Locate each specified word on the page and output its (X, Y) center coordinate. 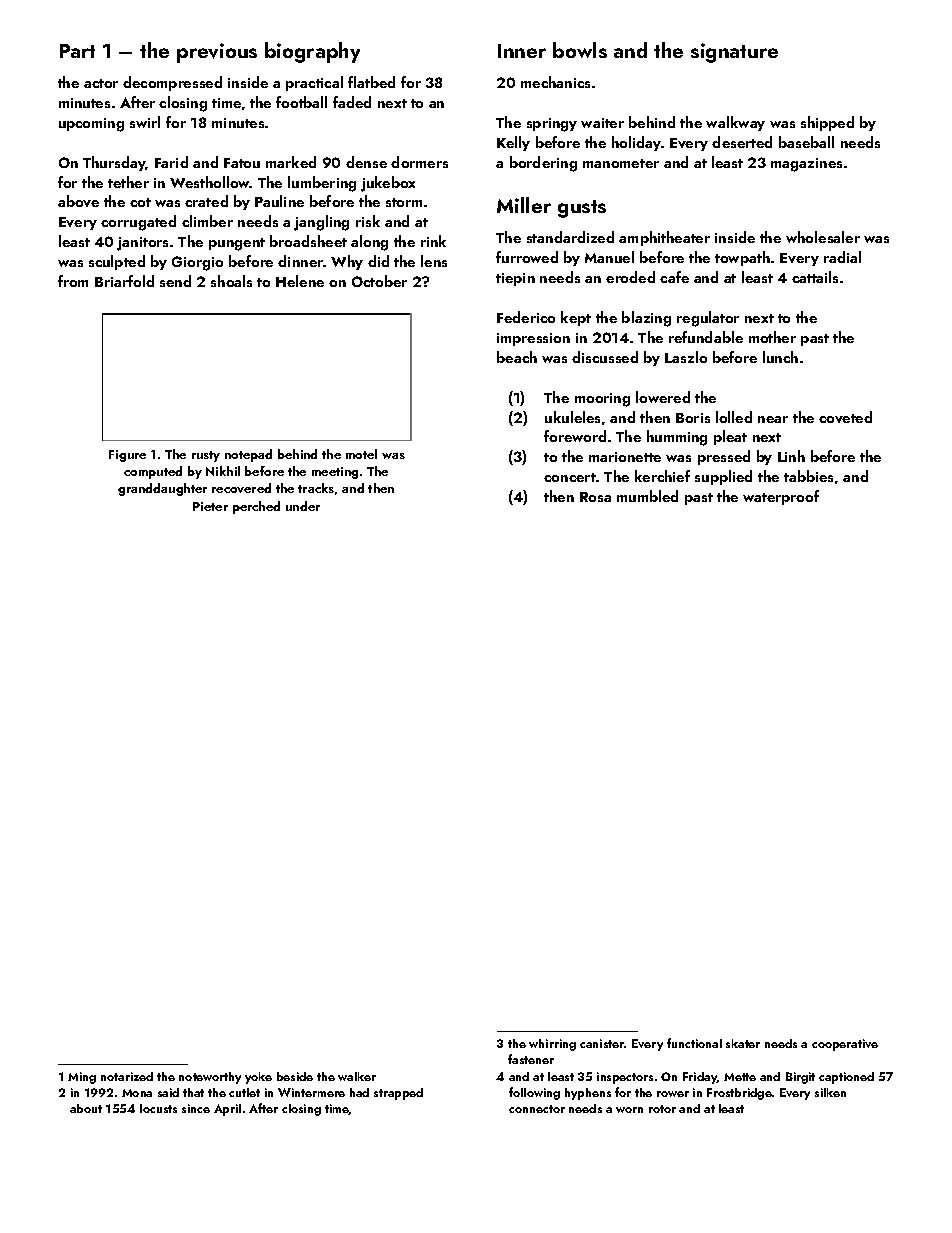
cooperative (845, 1045)
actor (101, 83)
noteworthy (210, 1078)
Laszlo (686, 357)
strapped (398, 1094)
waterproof (781, 497)
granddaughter (162, 489)
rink (433, 241)
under (303, 506)
